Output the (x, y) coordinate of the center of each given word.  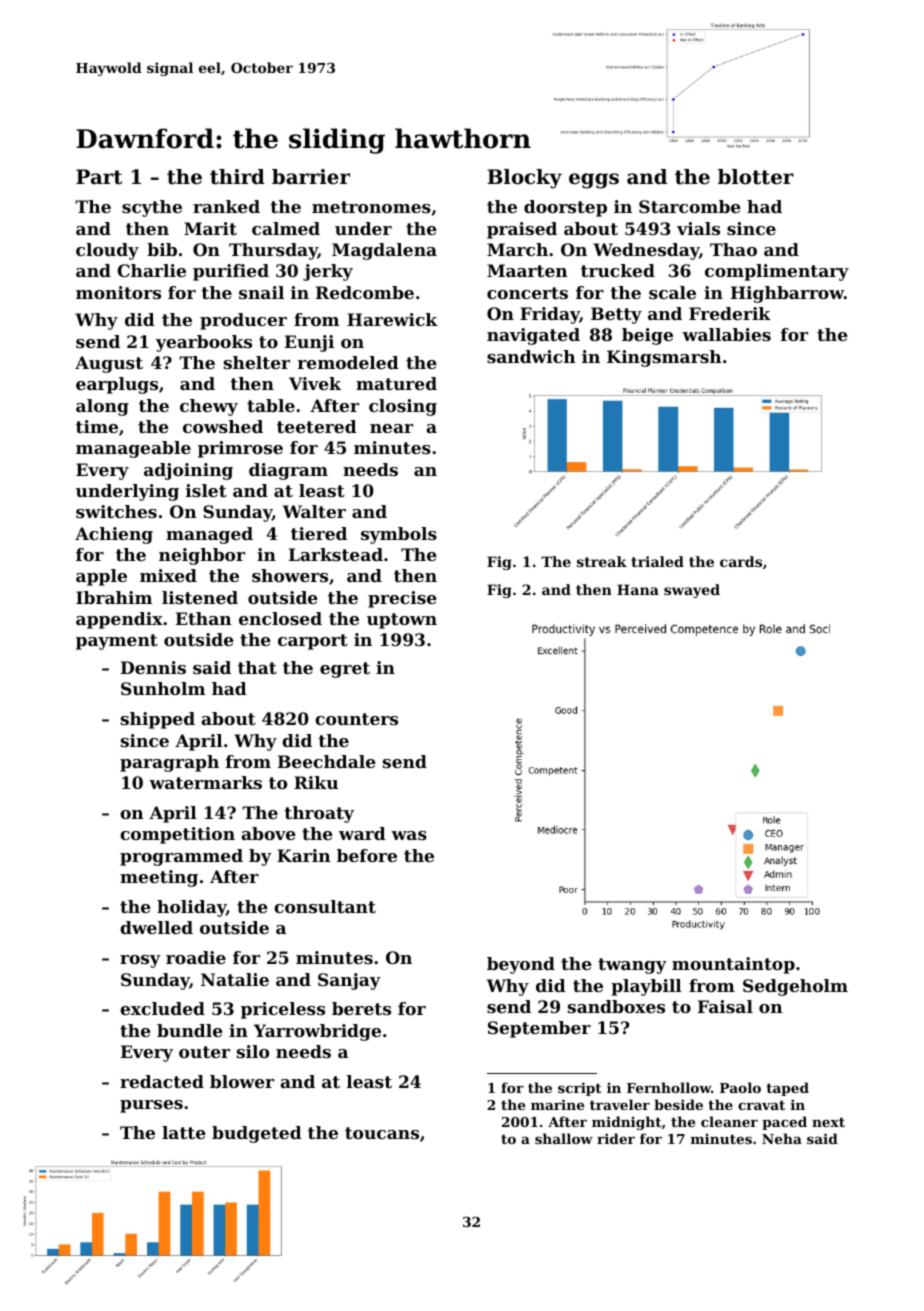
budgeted (257, 1134)
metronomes (371, 207)
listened (200, 597)
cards (741, 561)
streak (602, 561)
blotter (756, 177)
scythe (152, 208)
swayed (692, 591)
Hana (638, 589)
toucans (382, 1133)
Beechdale (327, 761)
